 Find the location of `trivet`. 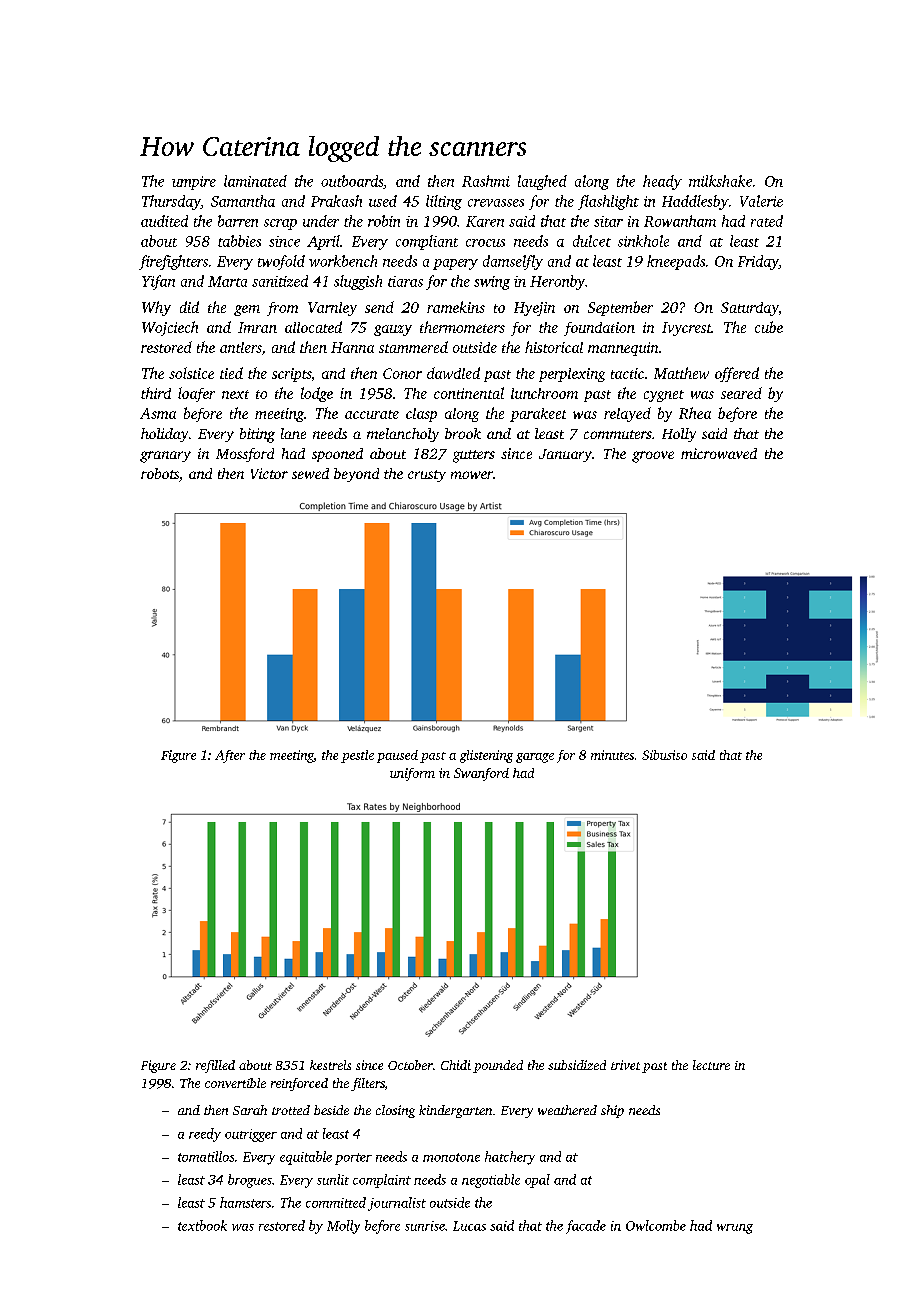

trivet is located at coordinates (625, 1065).
